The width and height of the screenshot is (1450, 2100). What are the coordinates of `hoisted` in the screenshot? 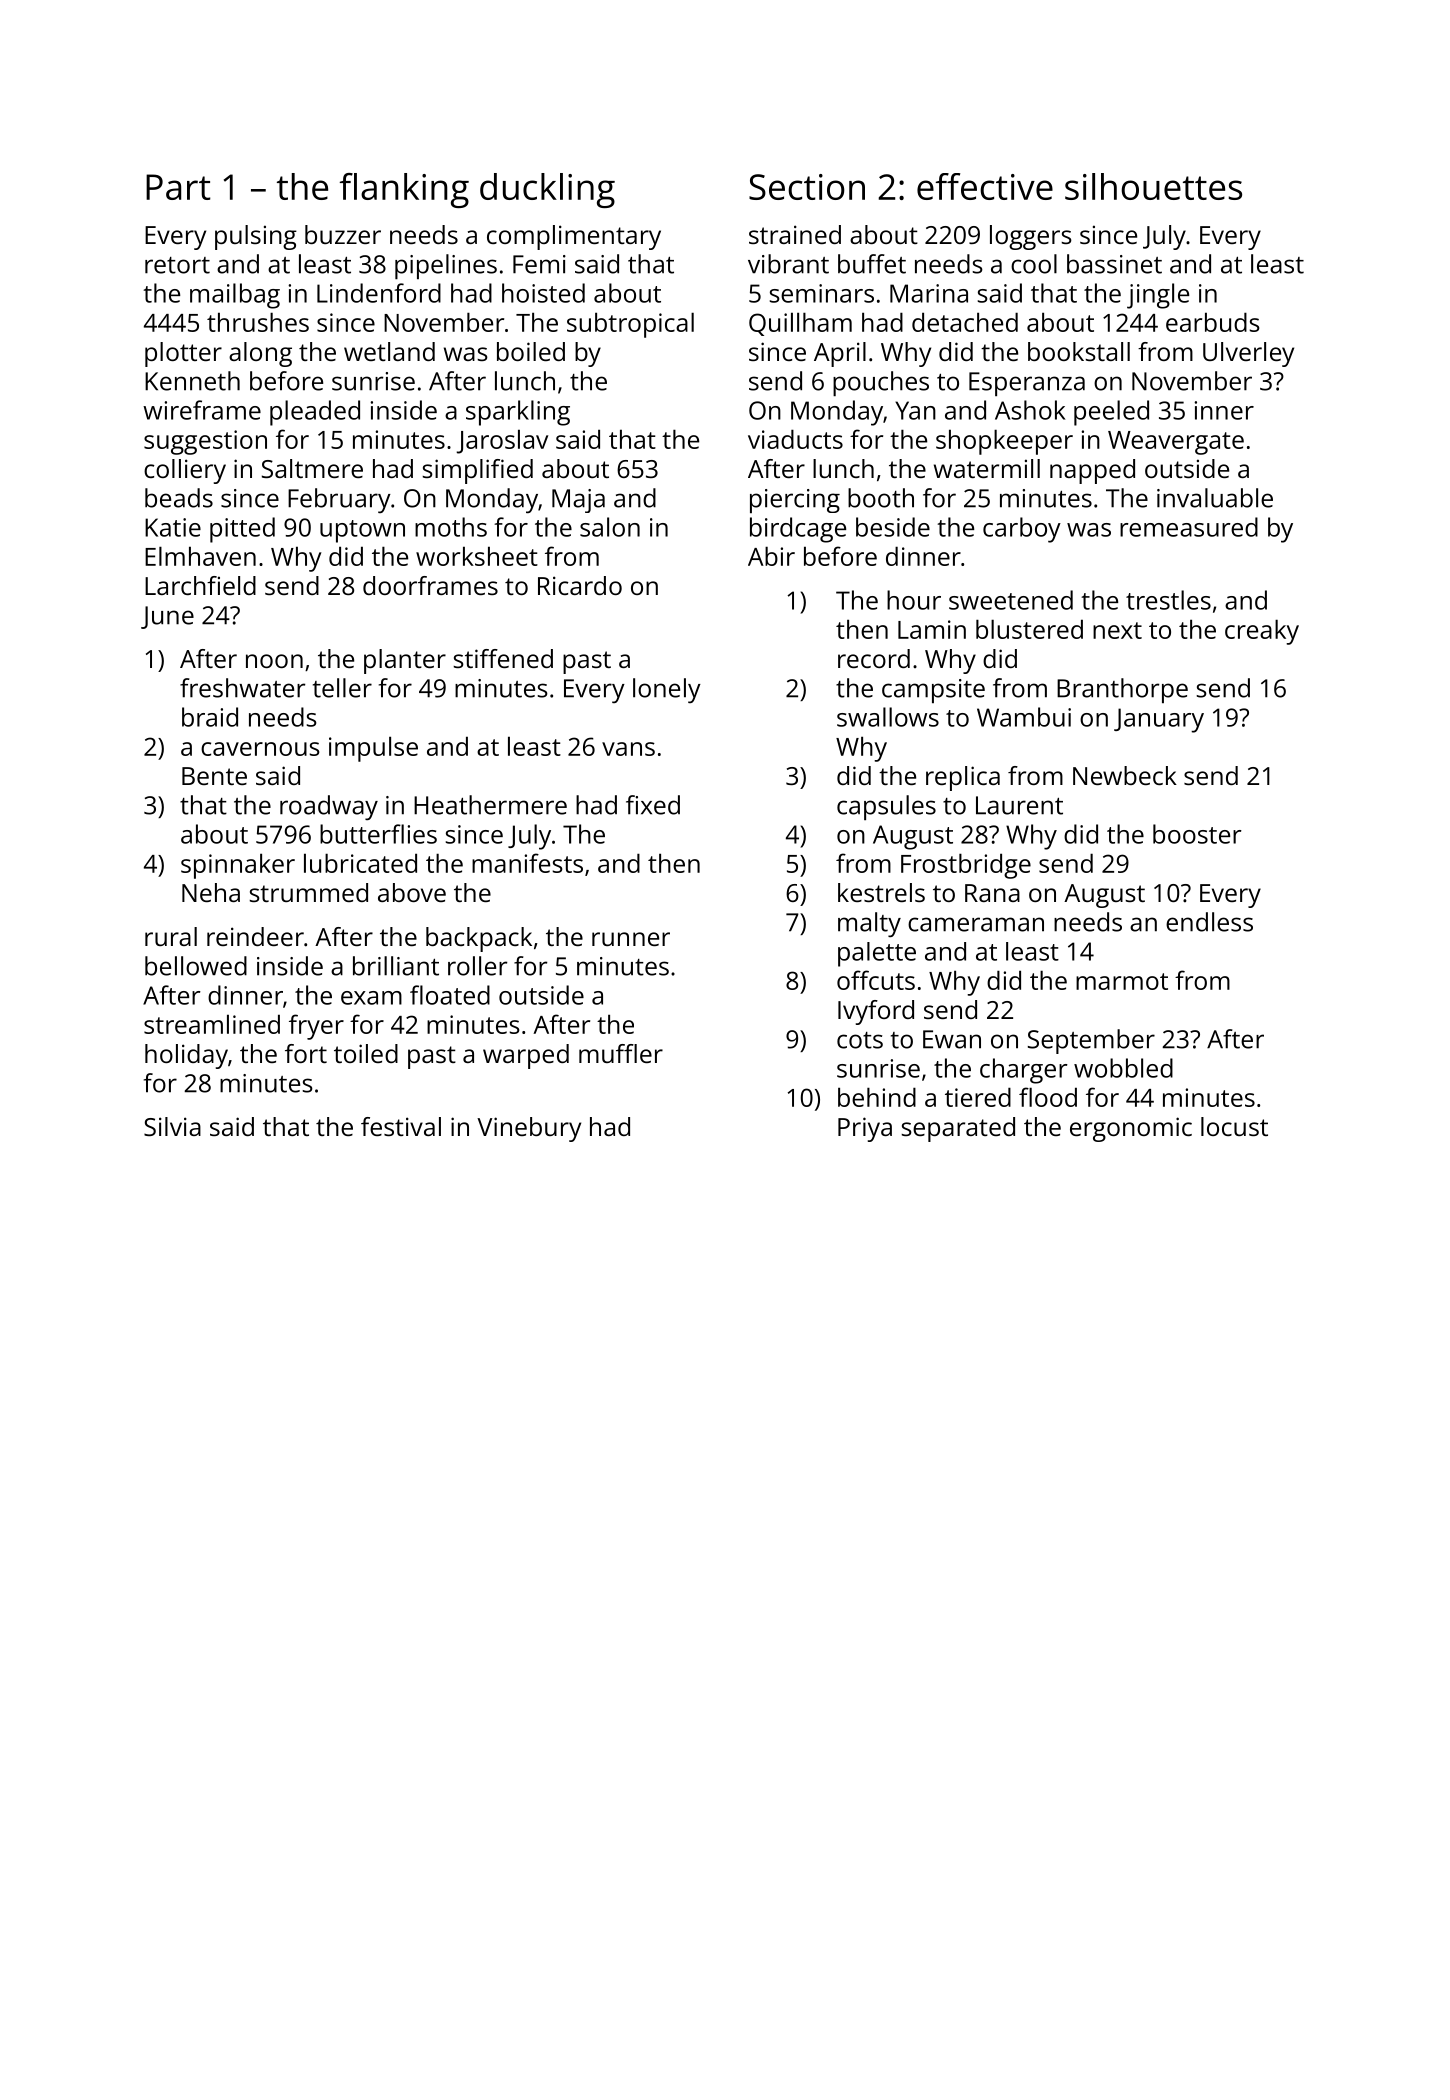 It's located at (543, 293).
